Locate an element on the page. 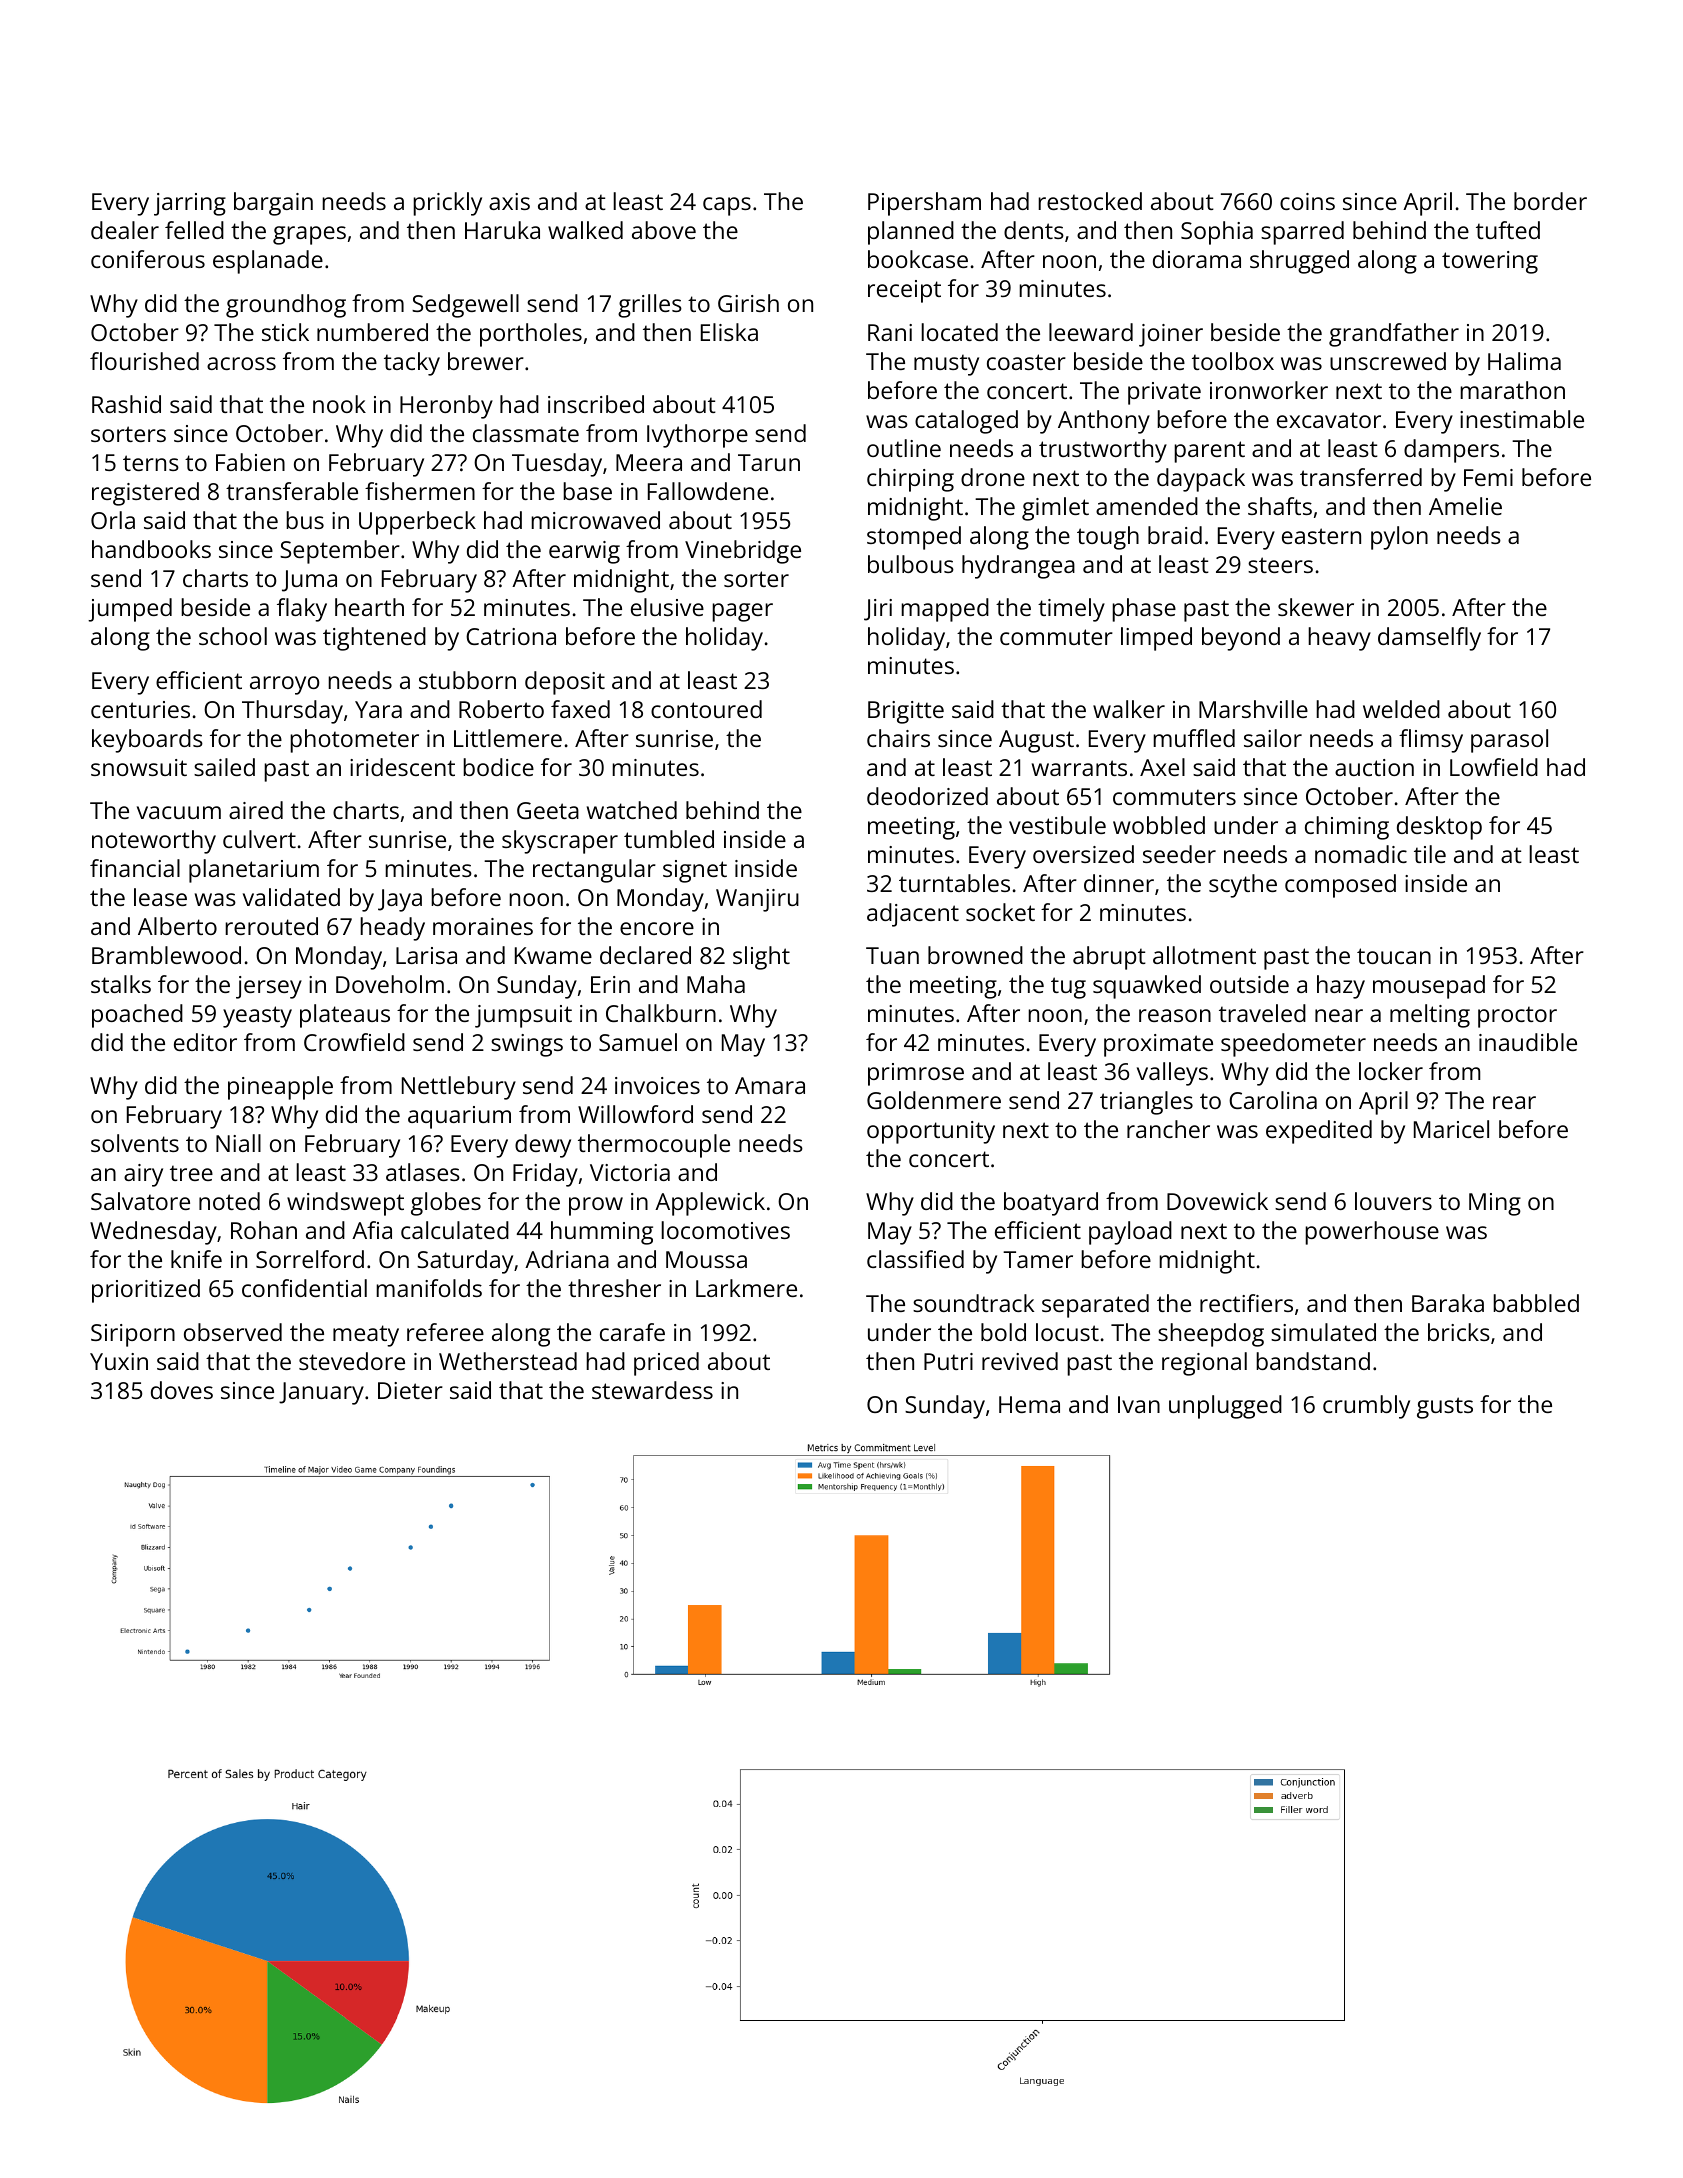 The height and width of the page is (2178, 1683). Brigitte is located at coordinates (906, 712).
